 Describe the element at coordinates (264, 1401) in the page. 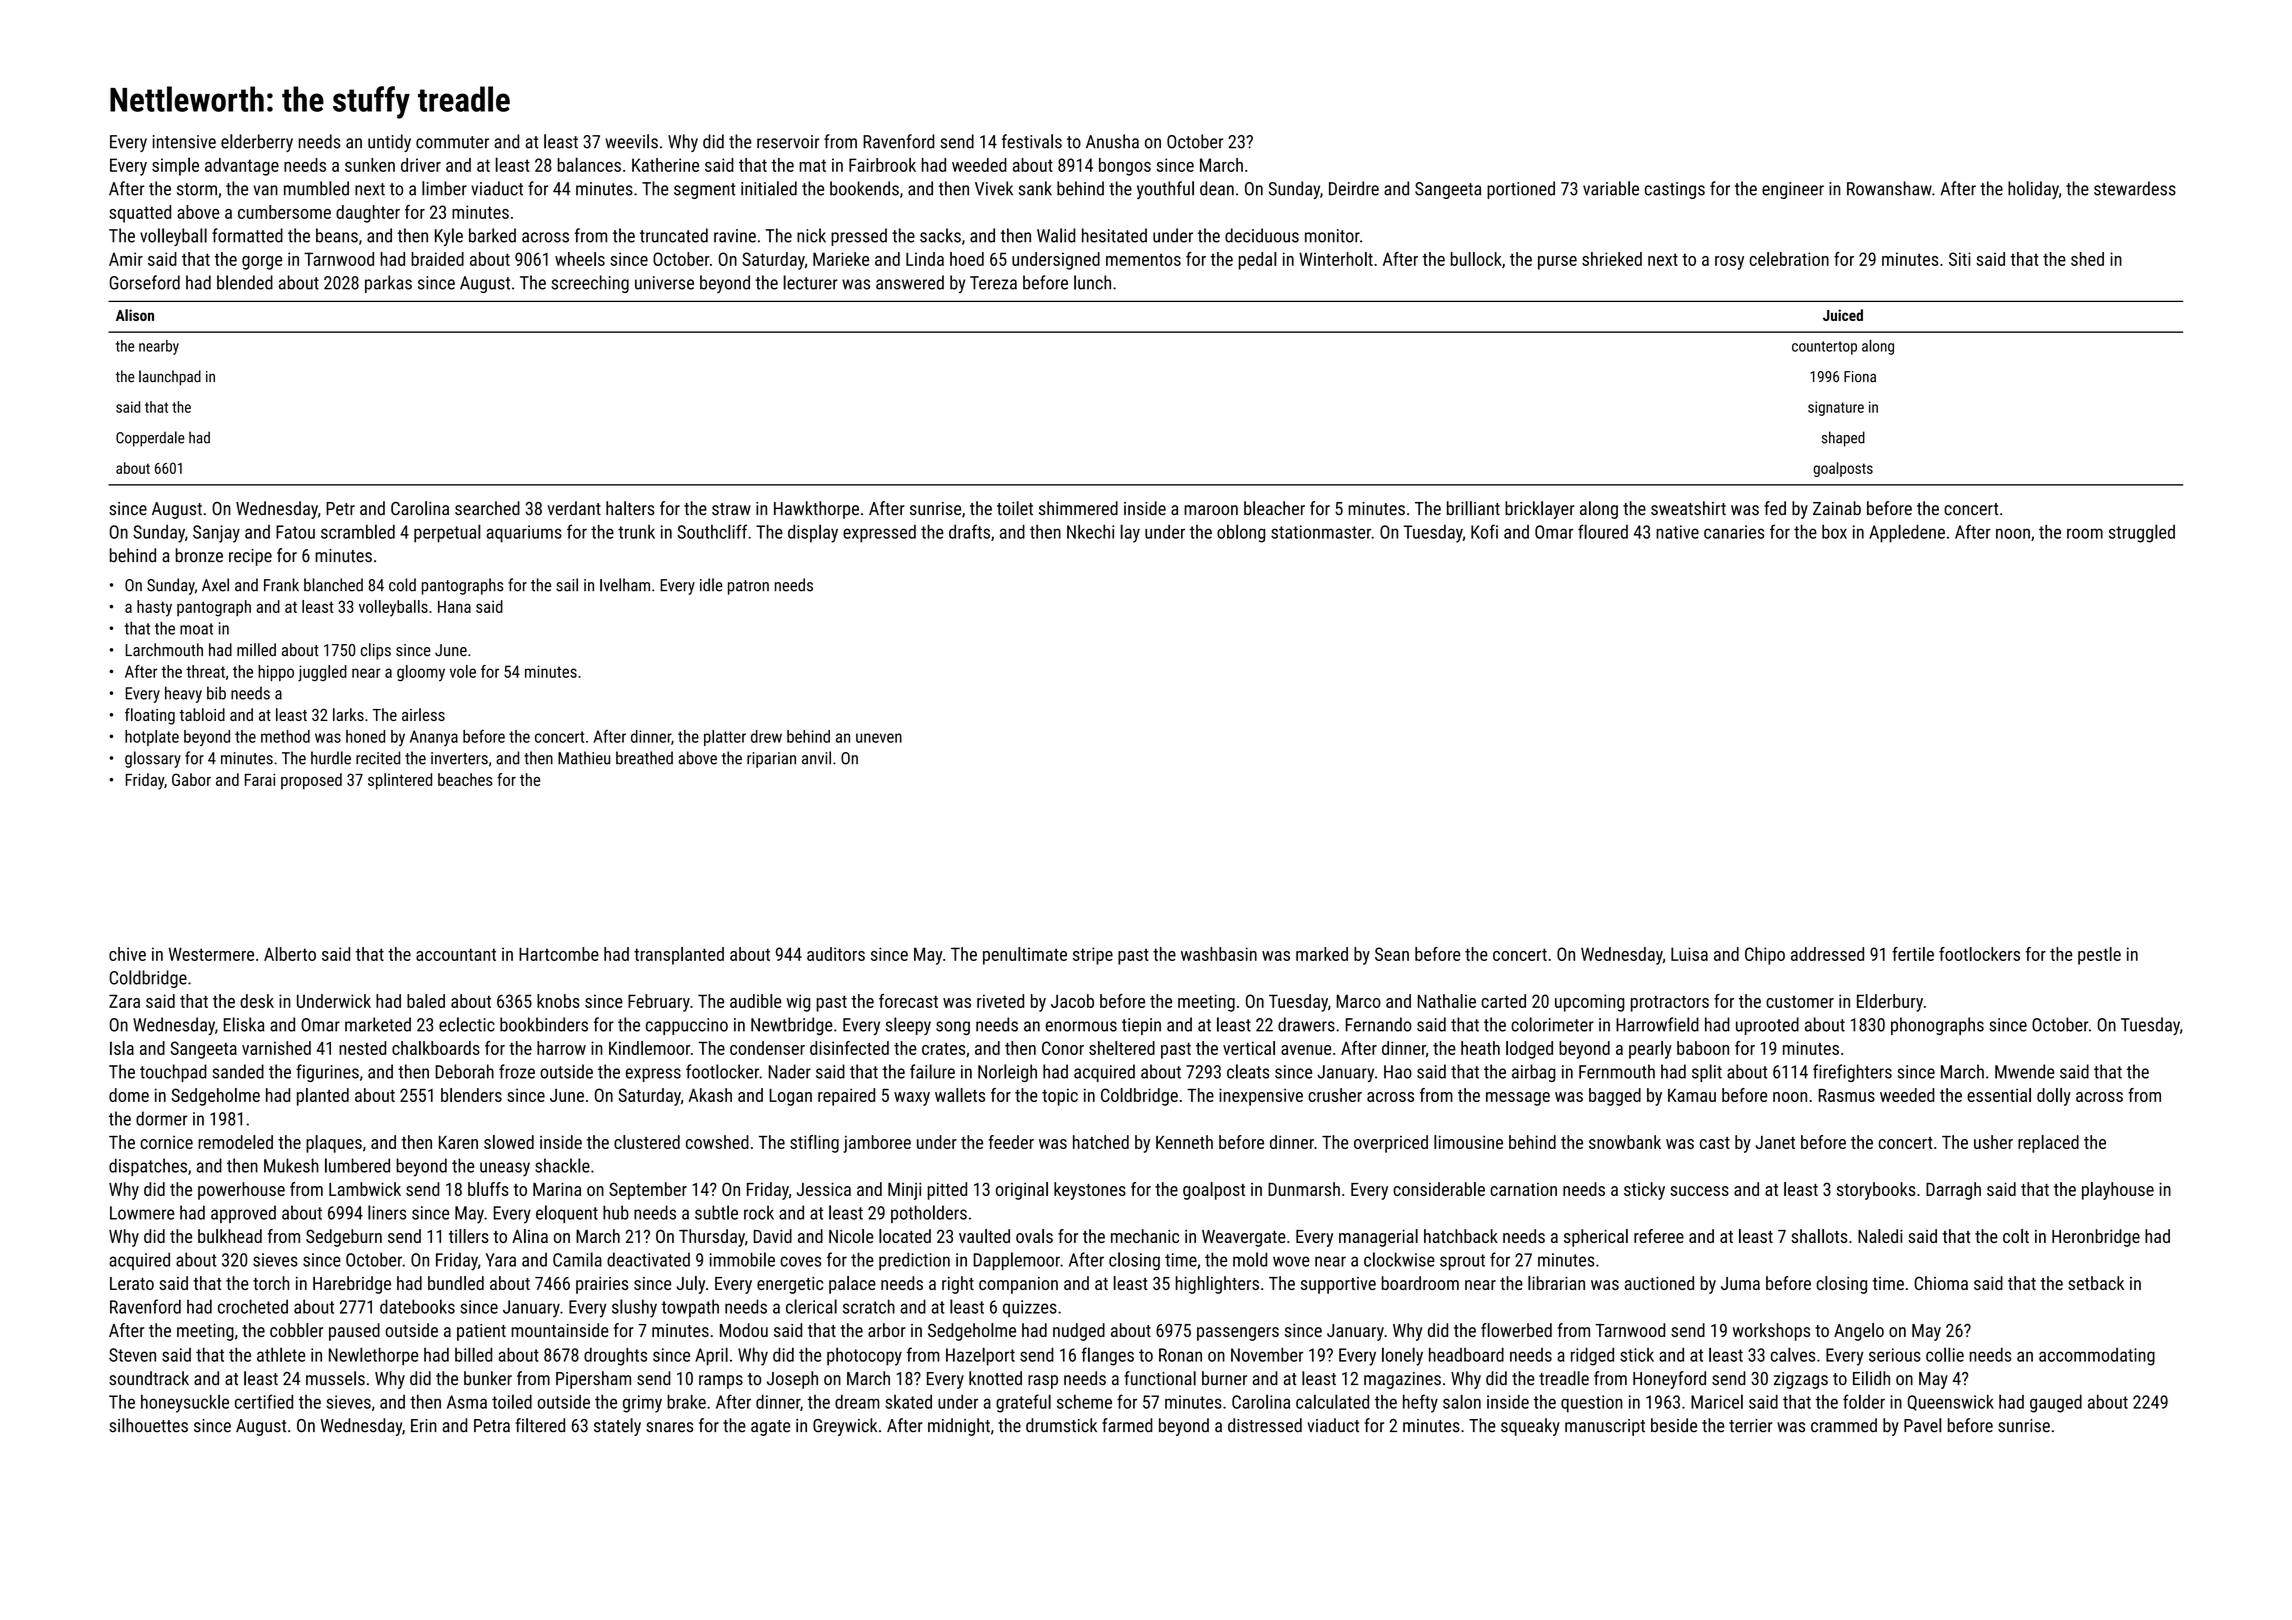

I see `certified` at that location.
